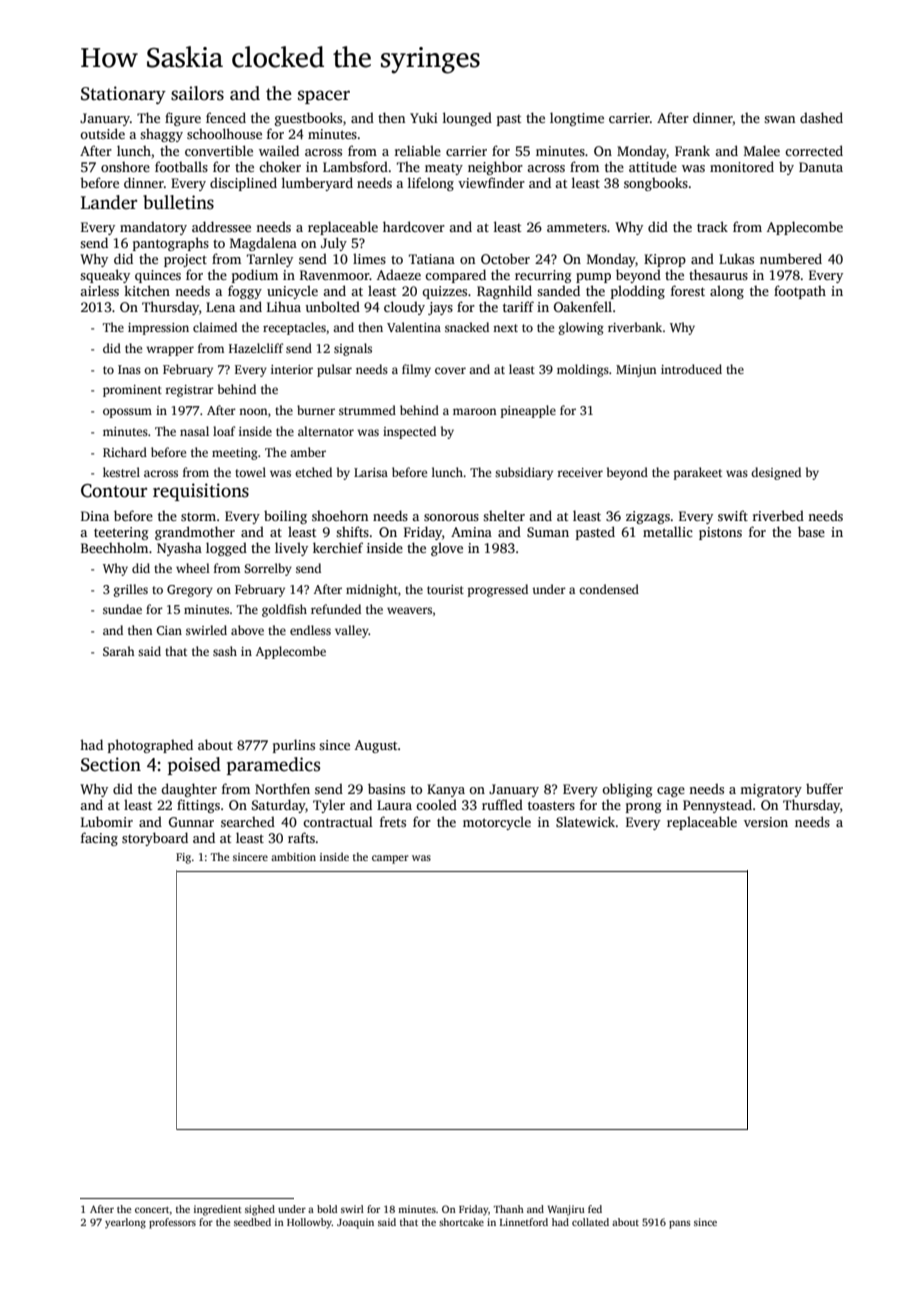 Image resolution: width=924 pixels, height=1308 pixels. I want to click on swift, so click(733, 515).
